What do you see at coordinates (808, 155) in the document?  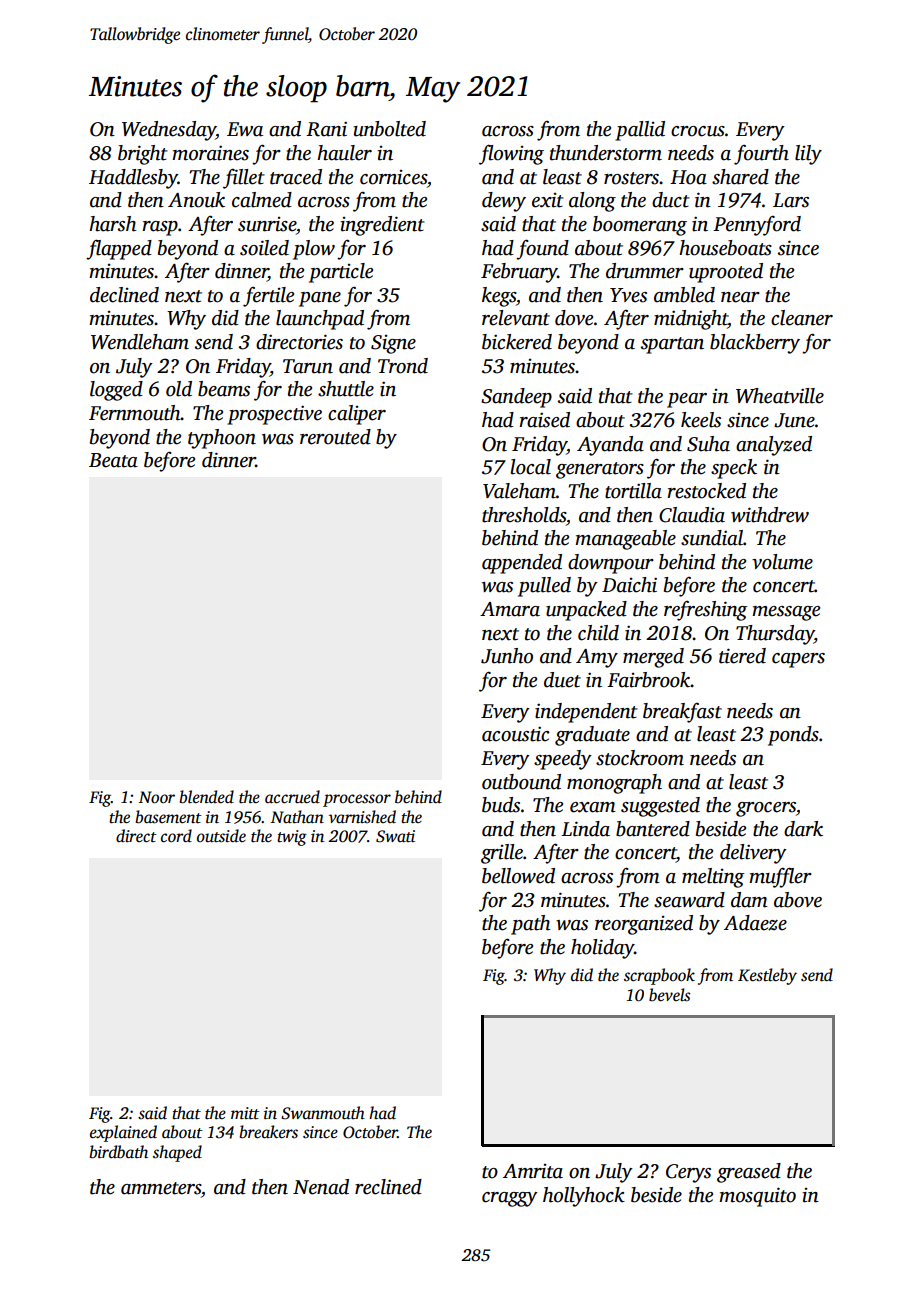 I see `lily` at bounding box center [808, 155].
